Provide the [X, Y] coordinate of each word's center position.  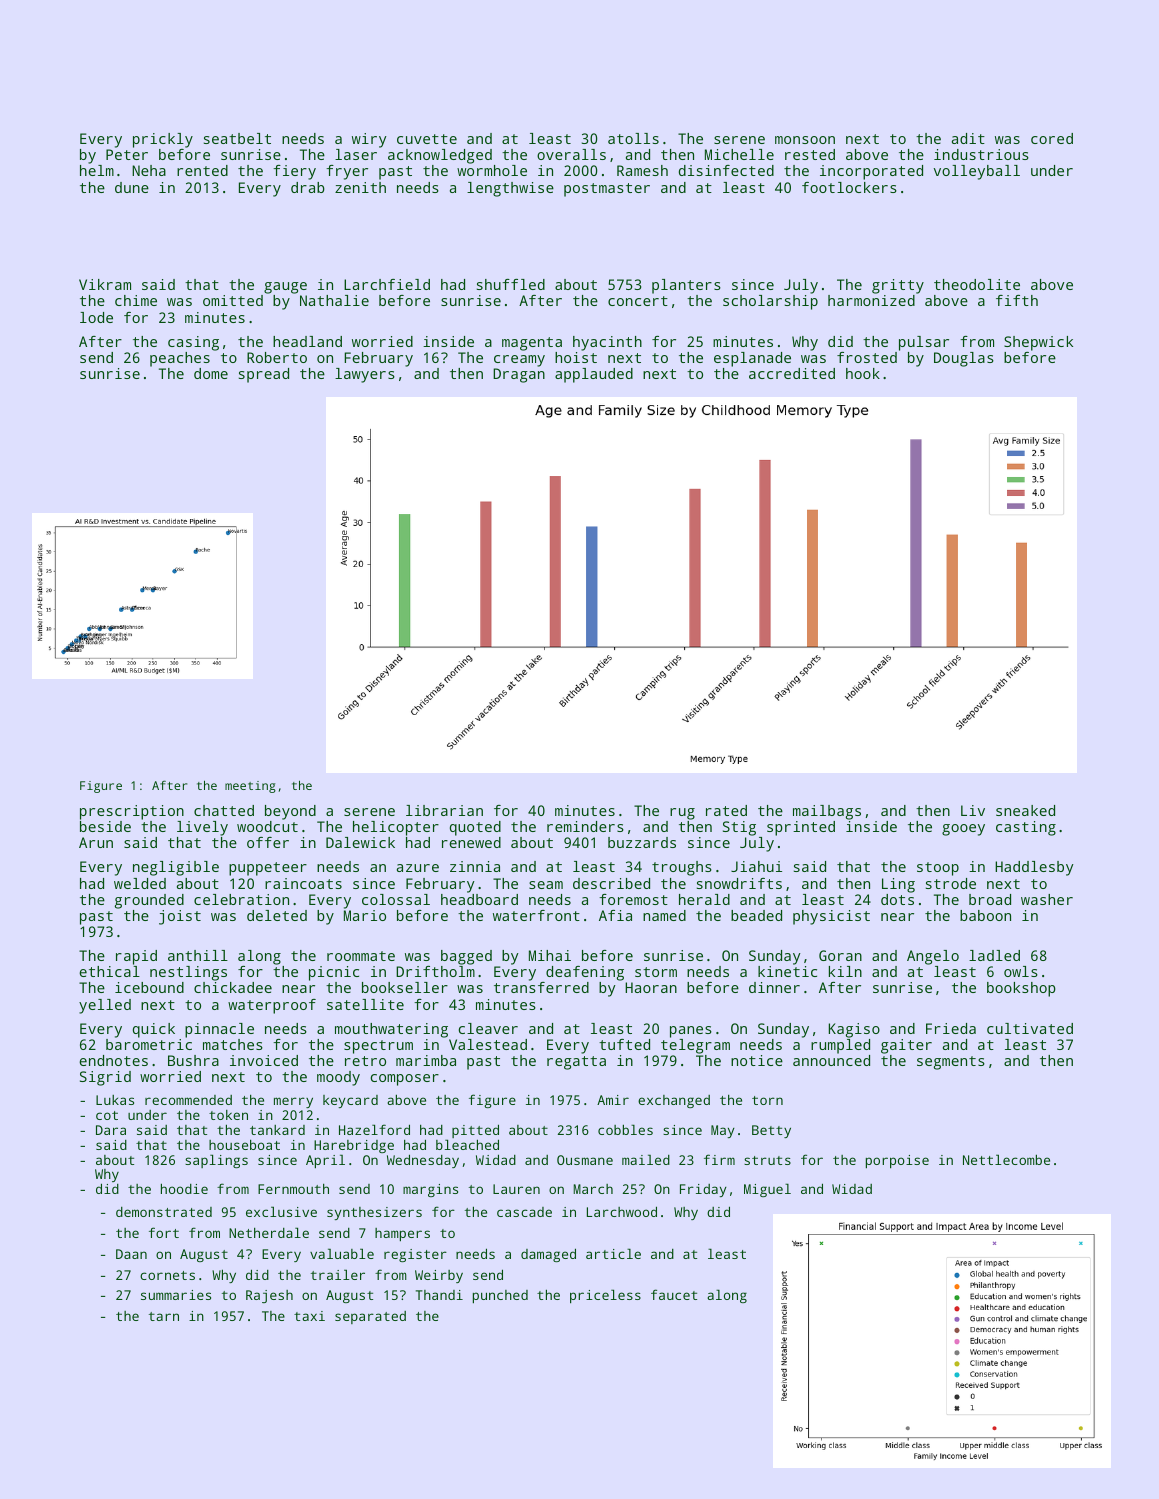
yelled [105, 1006]
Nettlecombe [1006, 1159]
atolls [633, 138]
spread [264, 375]
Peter [127, 154]
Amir [613, 1100]
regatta [576, 1063]
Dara [111, 1130]
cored [1052, 138]
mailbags [827, 812]
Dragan [519, 375]
